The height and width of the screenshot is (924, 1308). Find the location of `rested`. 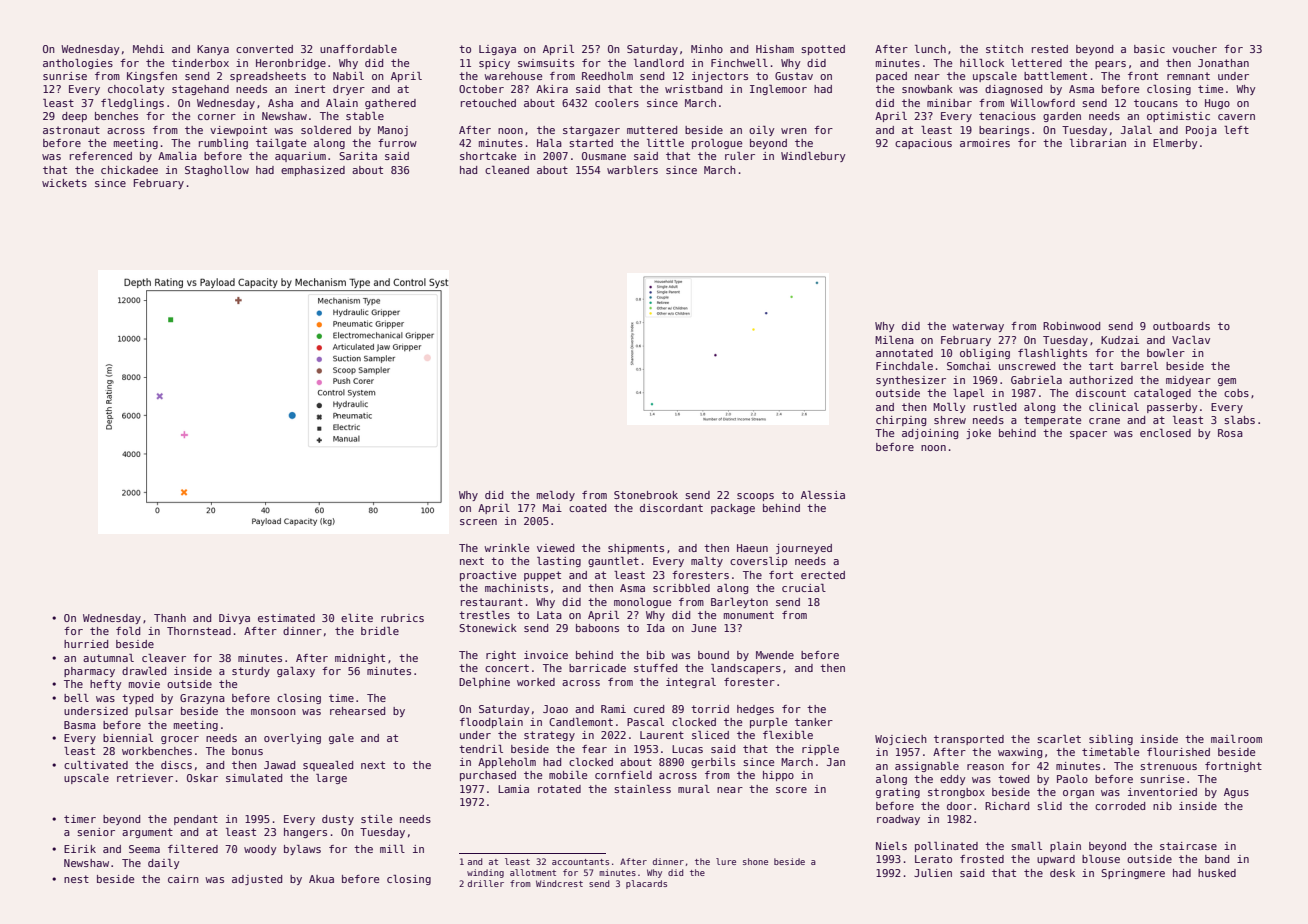

rested is located at coordinates (1050, 49).
